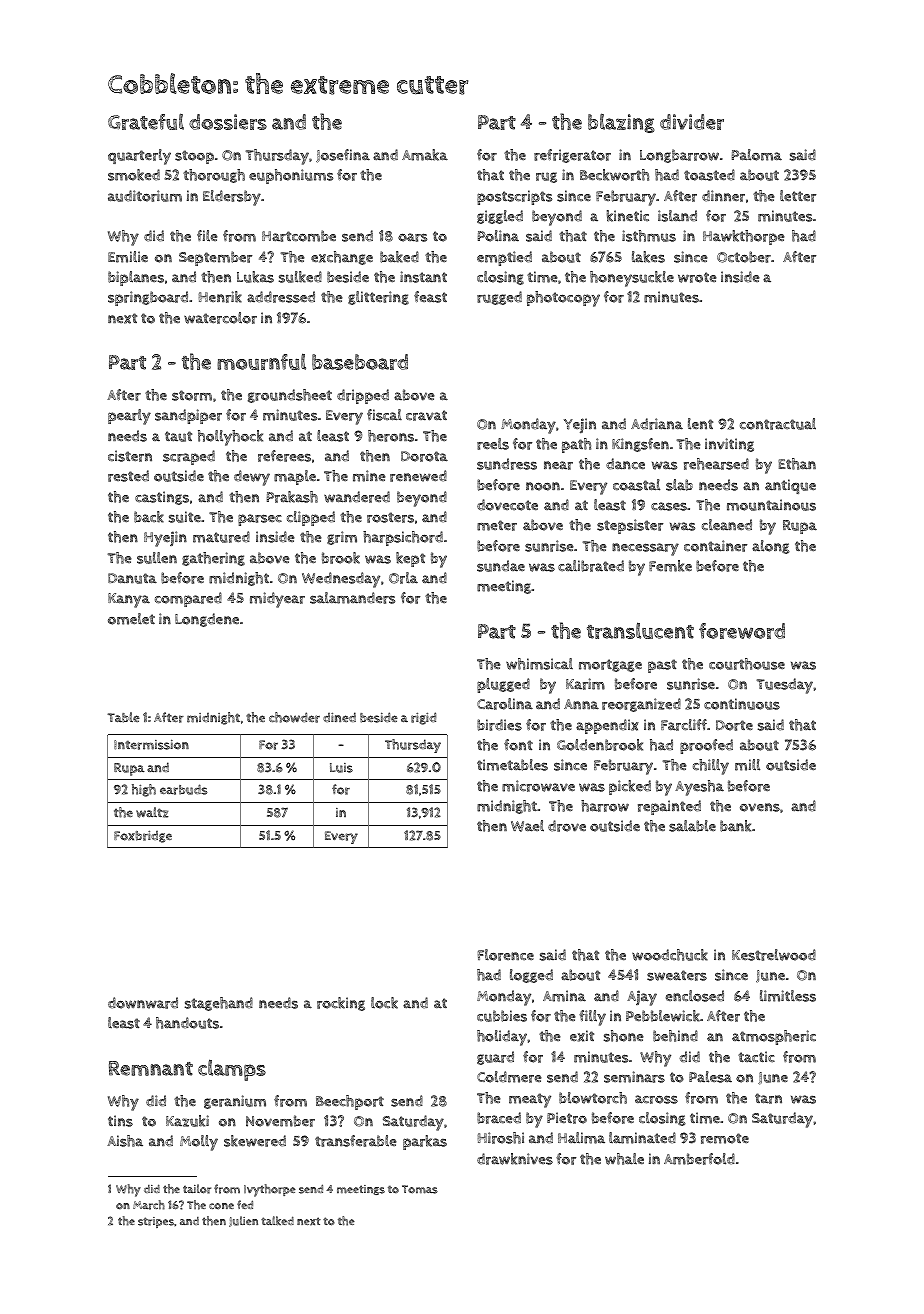 The width and height of the image is (924, 1314). What do you see at coordinates (207, 236) in the image?
I see `file` at bounding box center [207, 236].
